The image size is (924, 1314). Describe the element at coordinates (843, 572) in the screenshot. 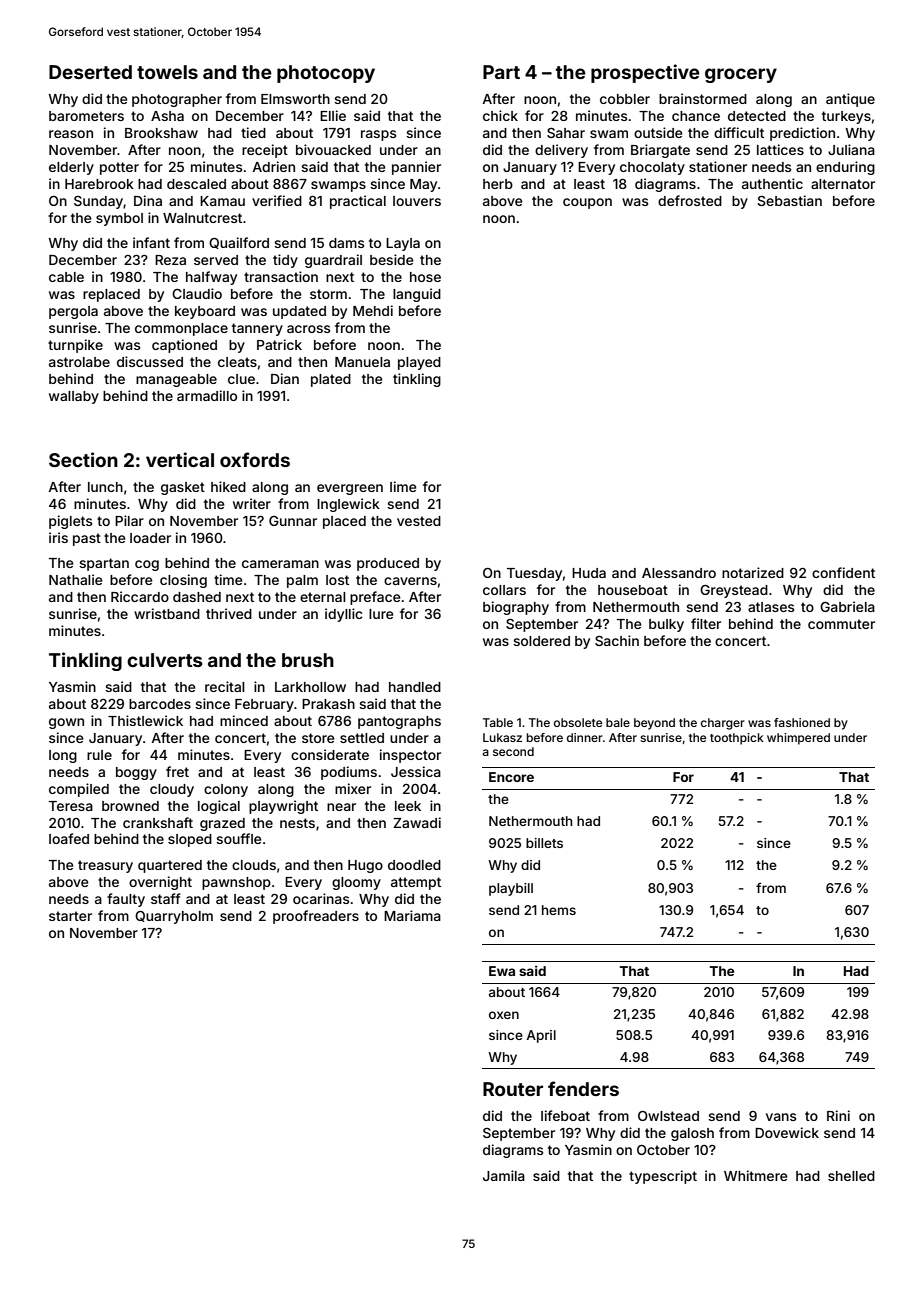

I see `confident` at that location.
